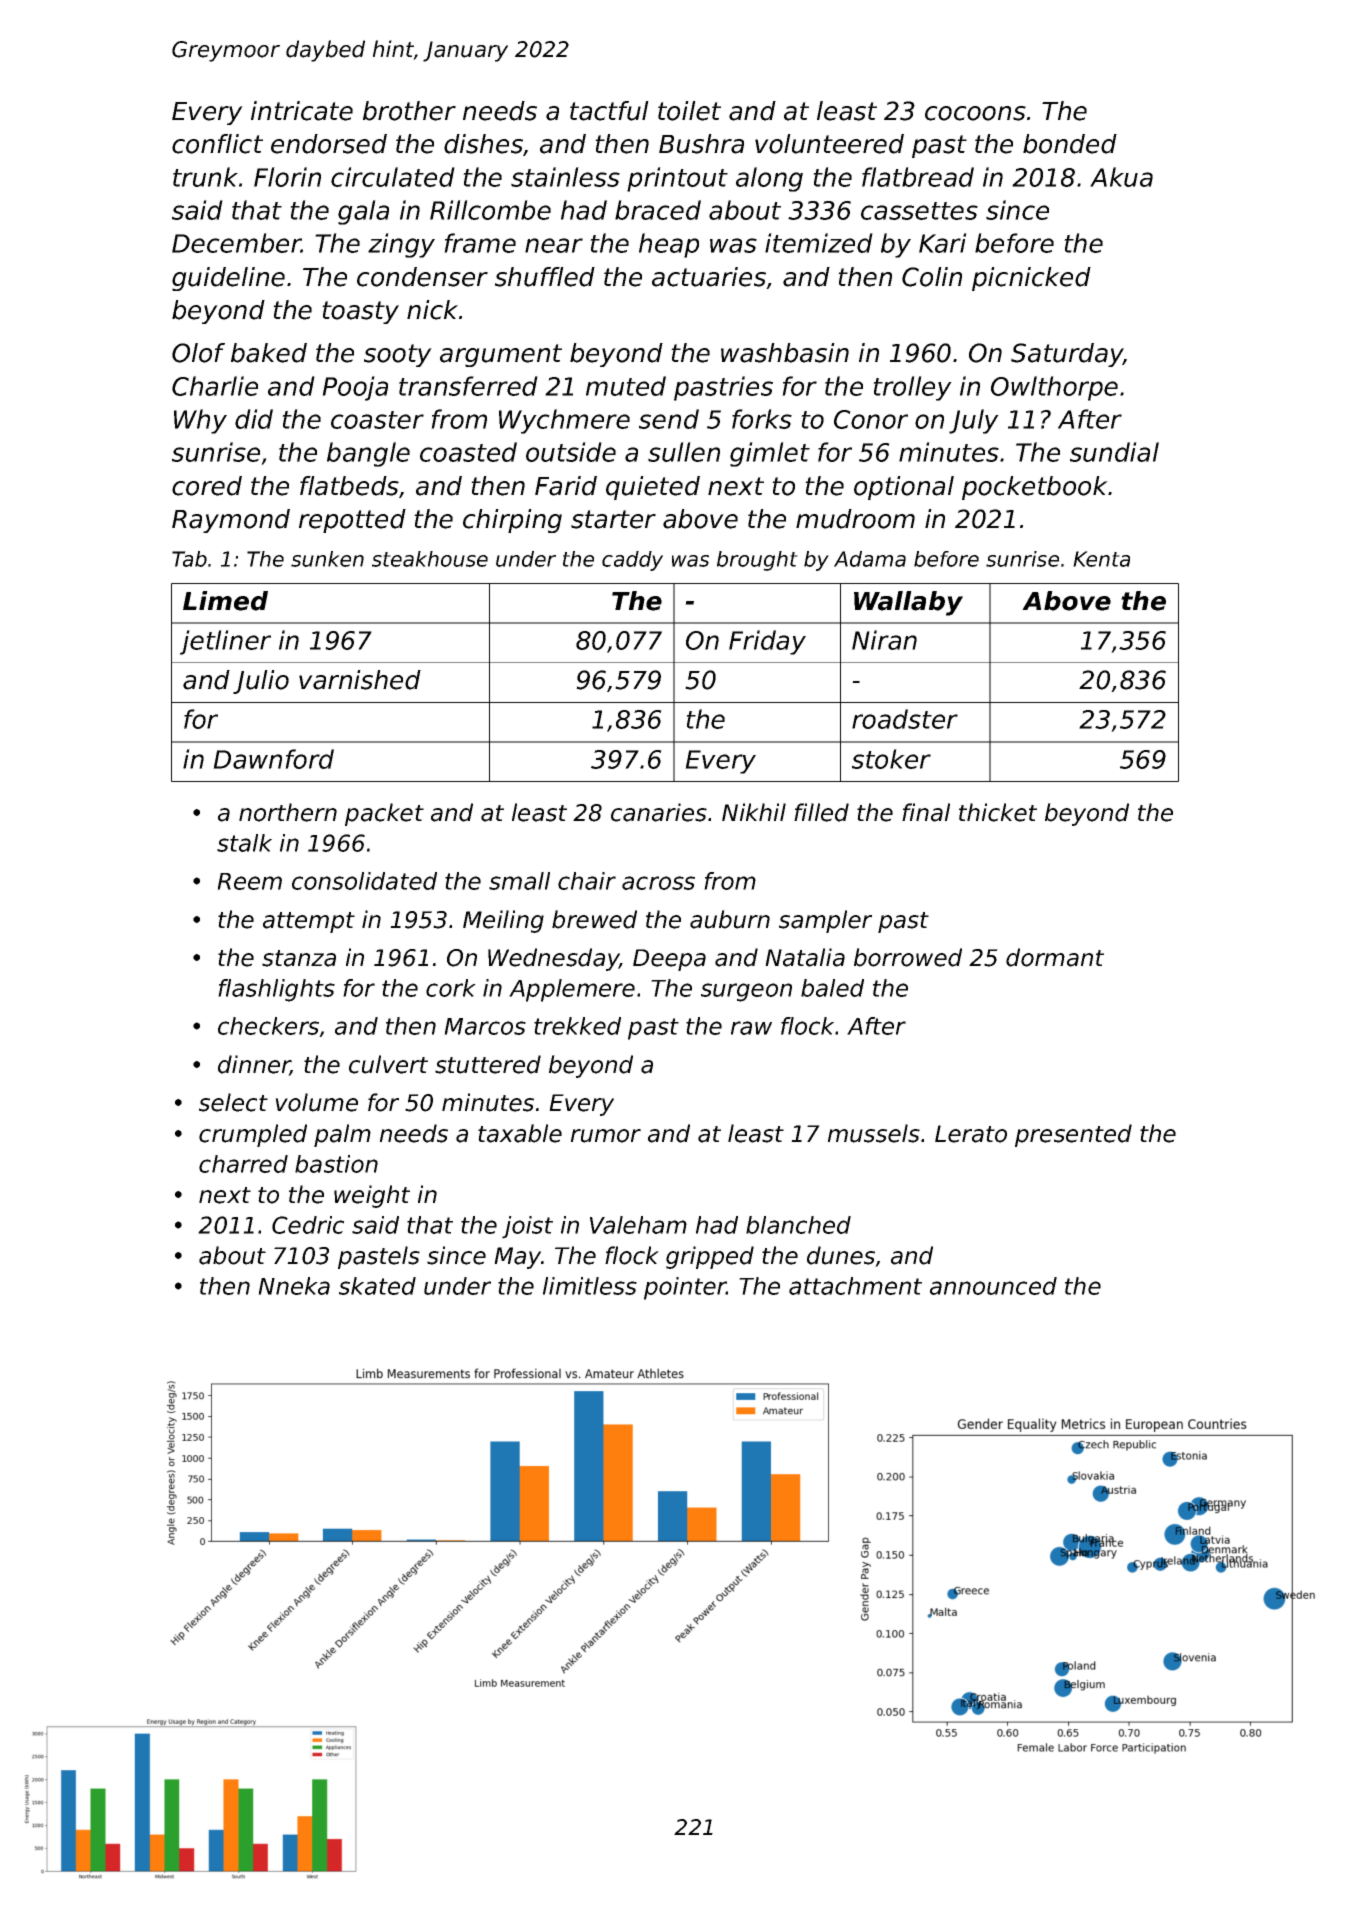  What do you see at coordinates (770, 454) in the screenshot?
I see `gimlet` at bounding box center [770, 454].
